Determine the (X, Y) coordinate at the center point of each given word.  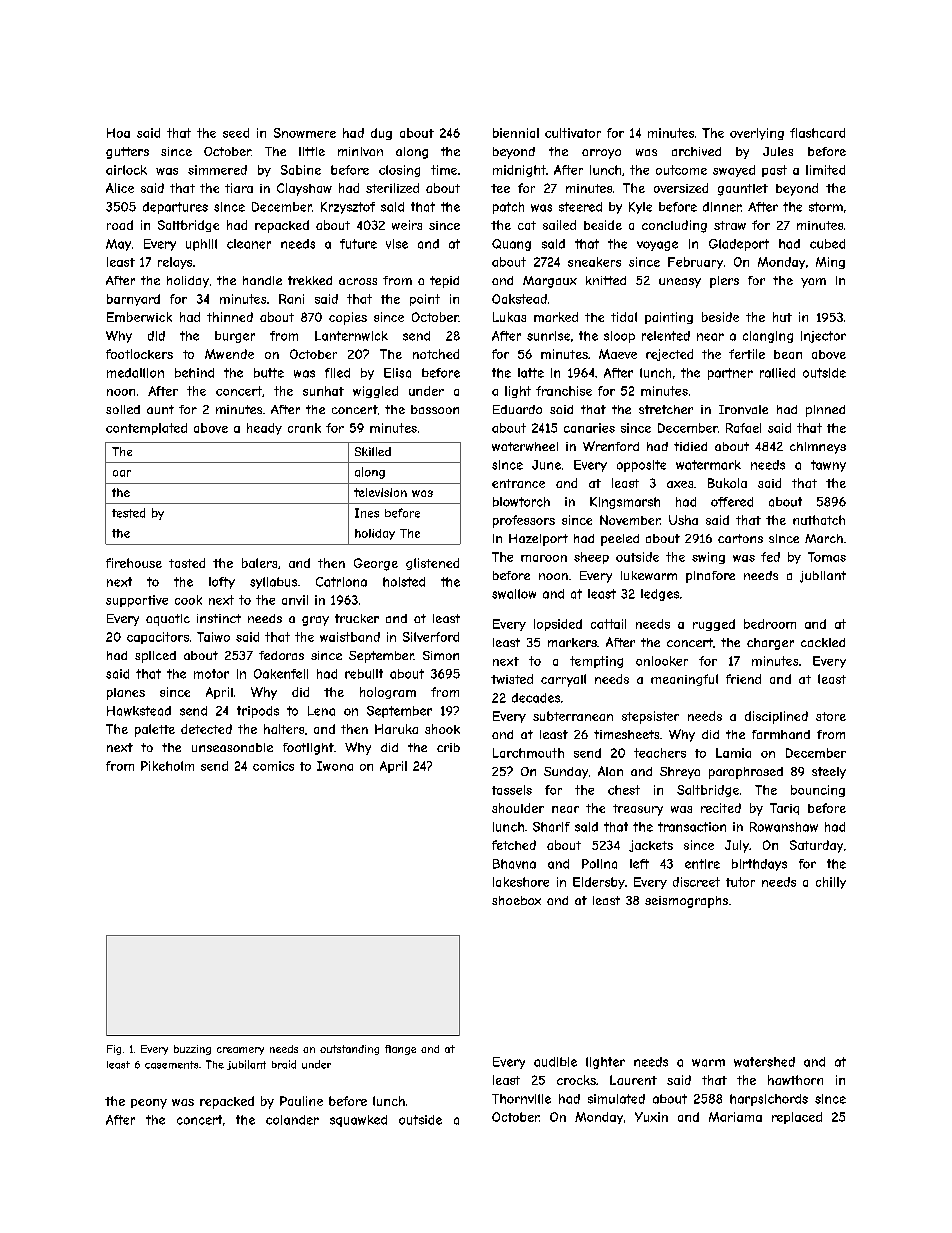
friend (743, 679)
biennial (516, 133)
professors (524, 521)
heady (264, 429)
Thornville (521, 1099)
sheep (591, 558)
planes (126, 694)
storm (826, 207)
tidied (690, 446)
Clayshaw (304, 189)
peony (149, 1104)
